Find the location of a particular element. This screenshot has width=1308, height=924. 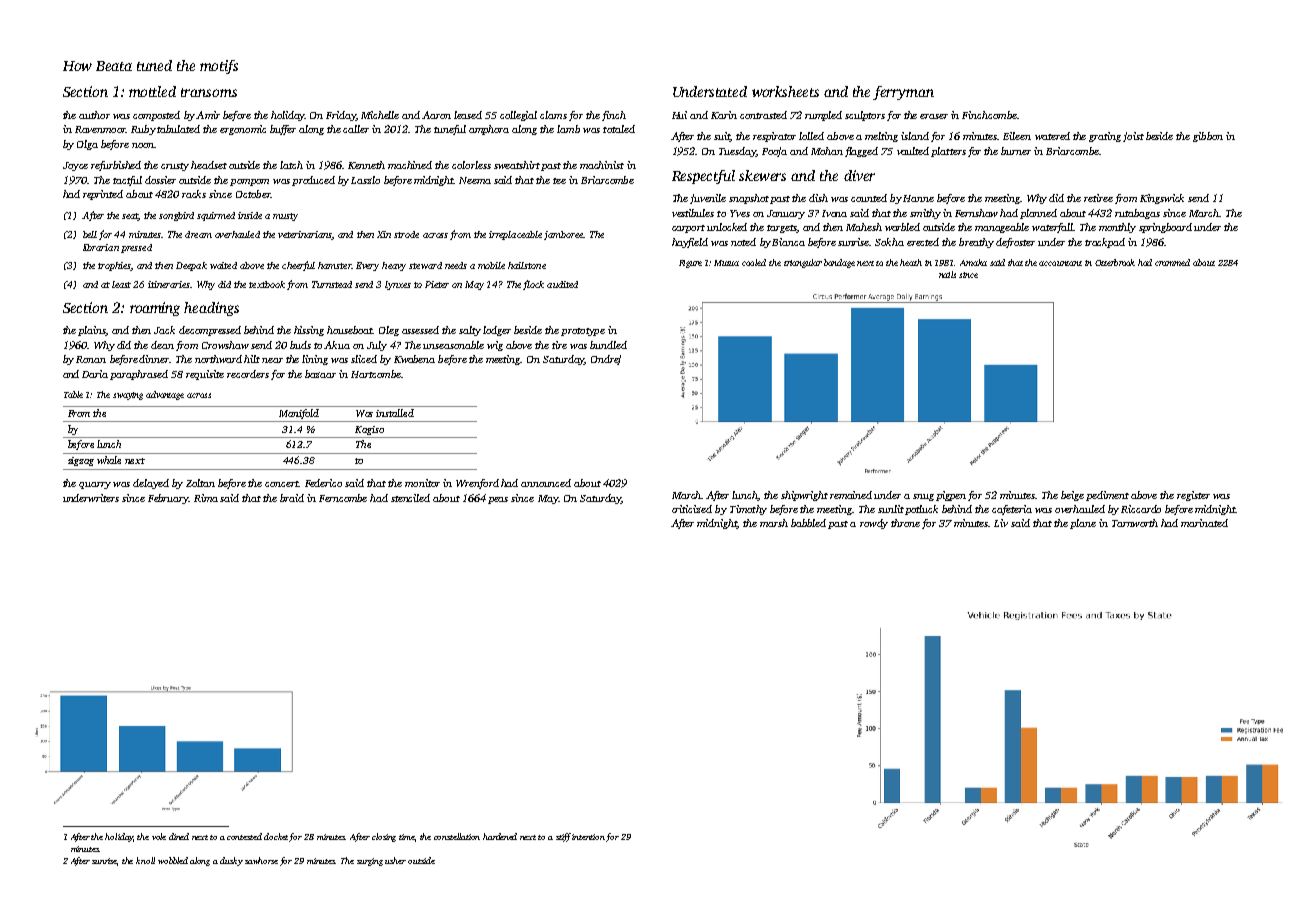

Joyce is located at coordinates (75, 166).
